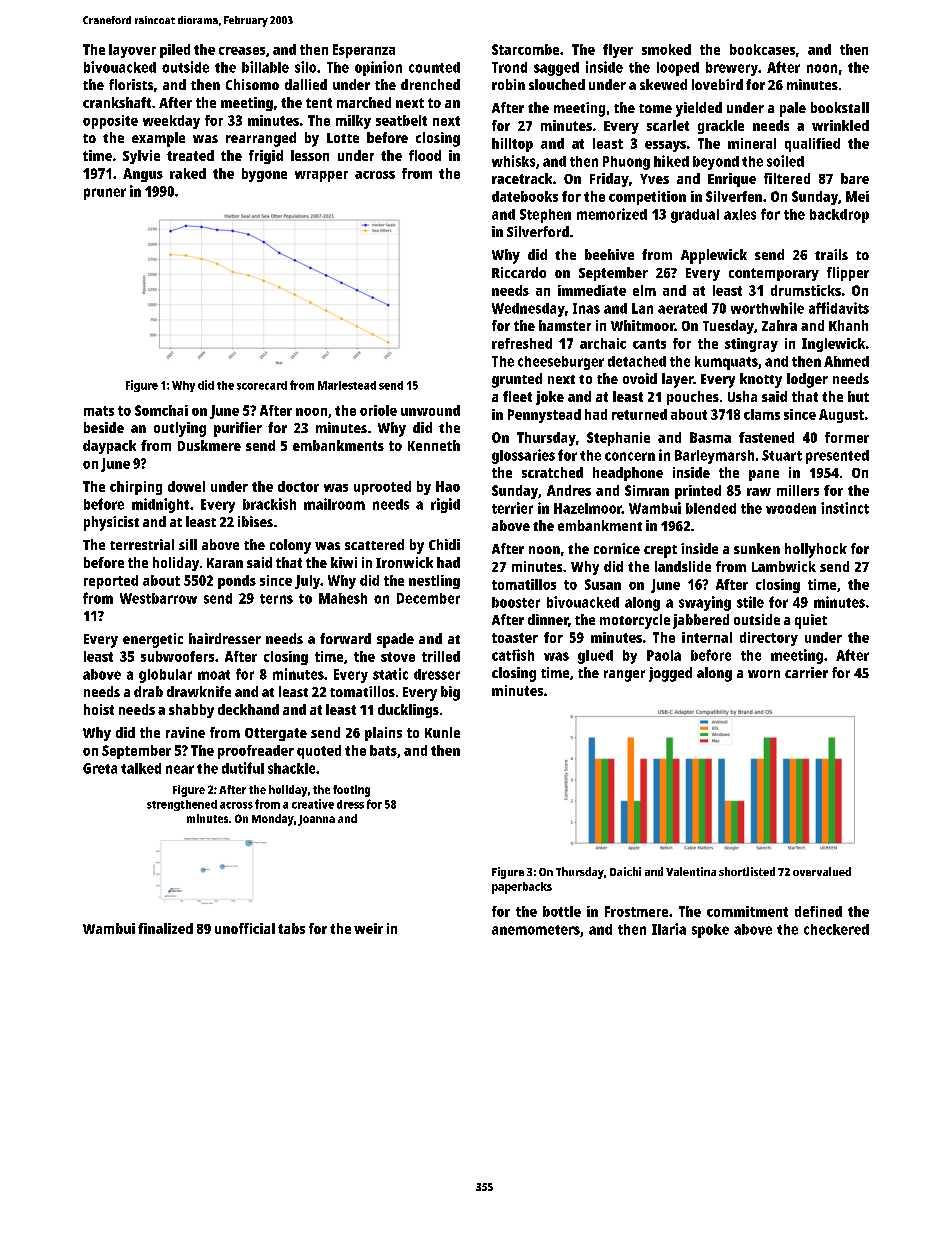 This image has height=1233, width=952. Describe the element at coordinates (99, 709) in the image. I see `hoist` at that location.
